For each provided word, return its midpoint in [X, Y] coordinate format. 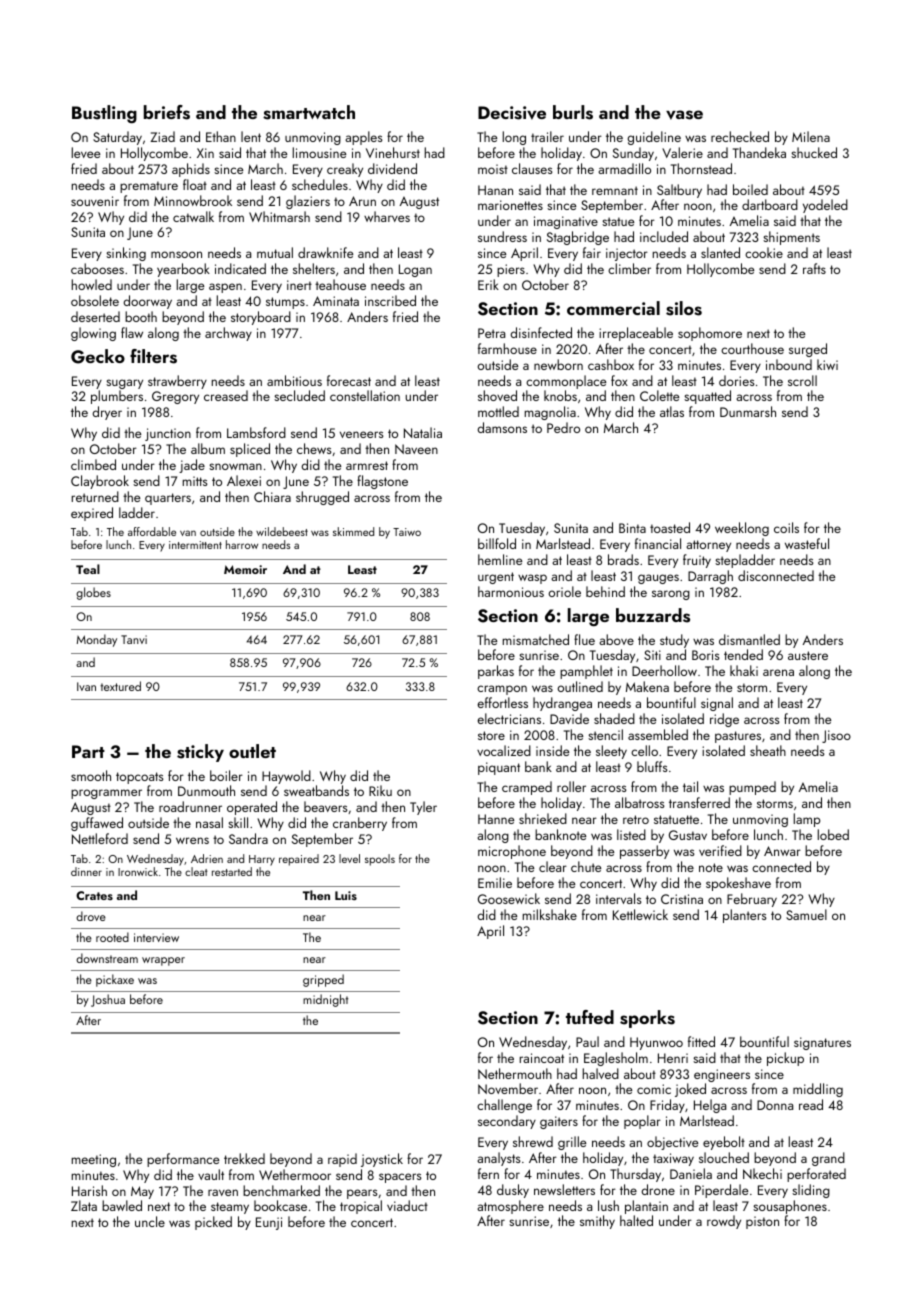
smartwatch [309, 112]
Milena [811, 136]
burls [573, 112]
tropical [361, 1207]
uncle [150, 1221]
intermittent [195, 545]
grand [828, 1159]
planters [745, 916]
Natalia [423, 432]
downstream [107, 958]
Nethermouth [515, 1073]
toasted [670, 527]
